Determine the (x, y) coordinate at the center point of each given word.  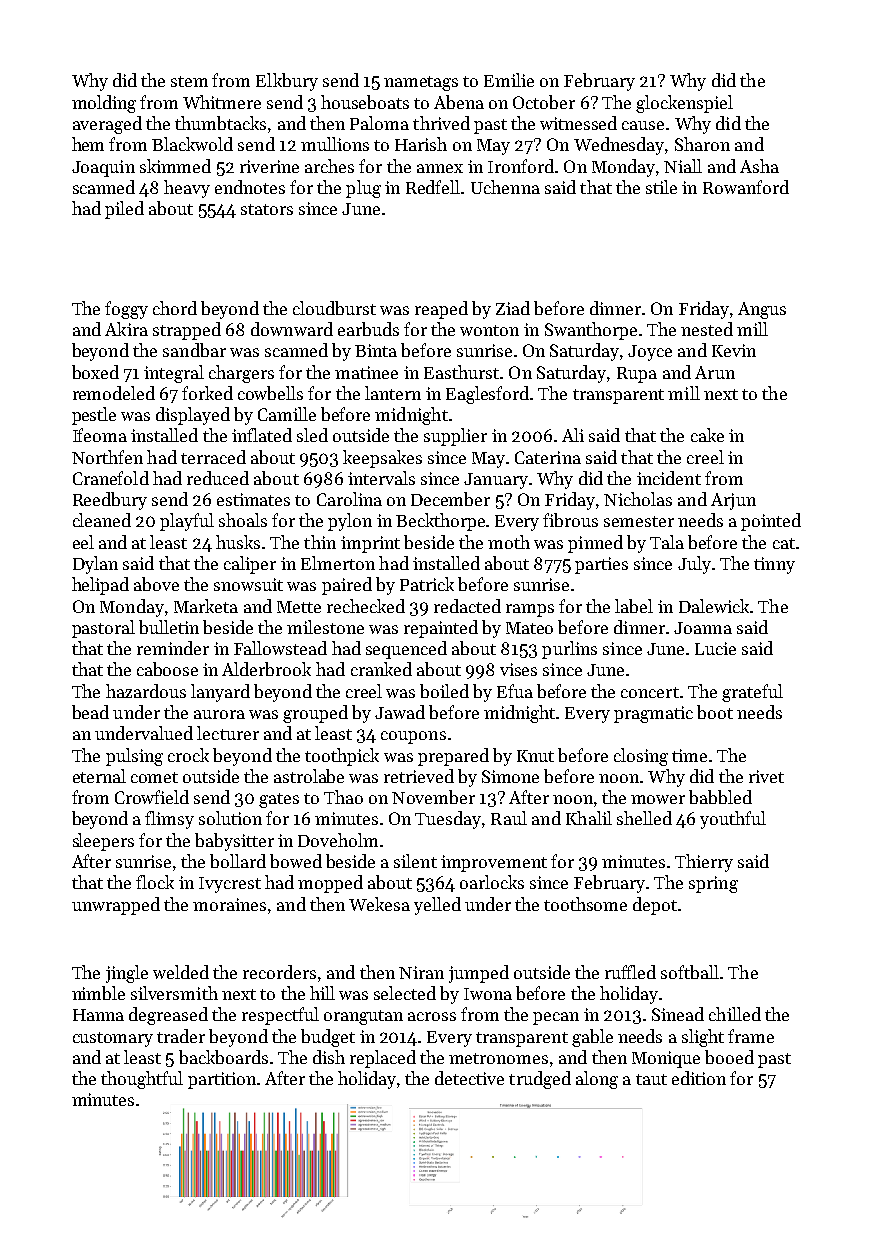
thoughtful (142, 1080)
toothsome (585, 904)
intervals (381, 478)
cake (707, 435)
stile (661, 187)
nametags (421, 83)
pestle (94, 416)
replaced (383, 1059)
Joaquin (103, 168)
